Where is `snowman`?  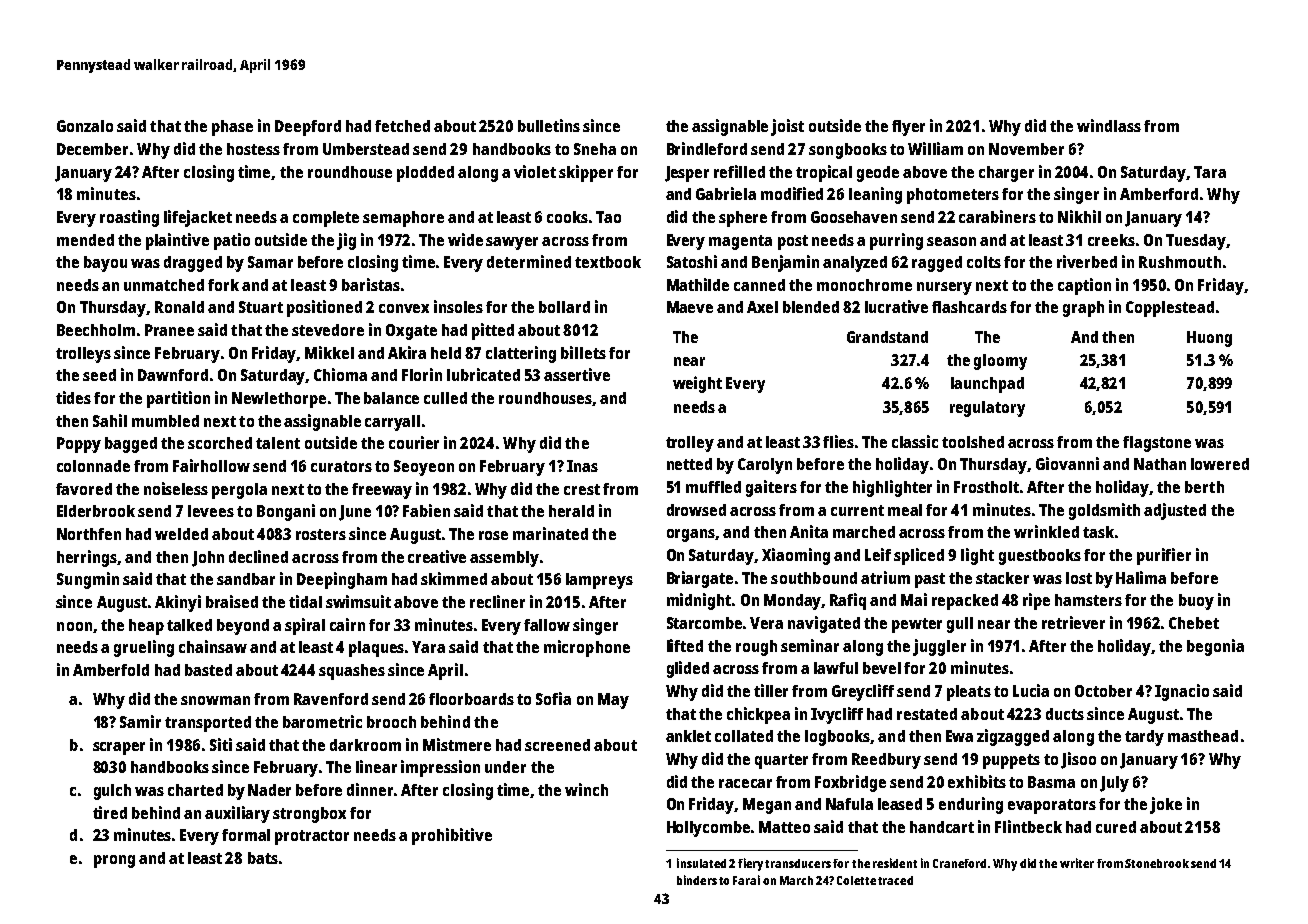
snowman is located at coordinates (215, 700).
